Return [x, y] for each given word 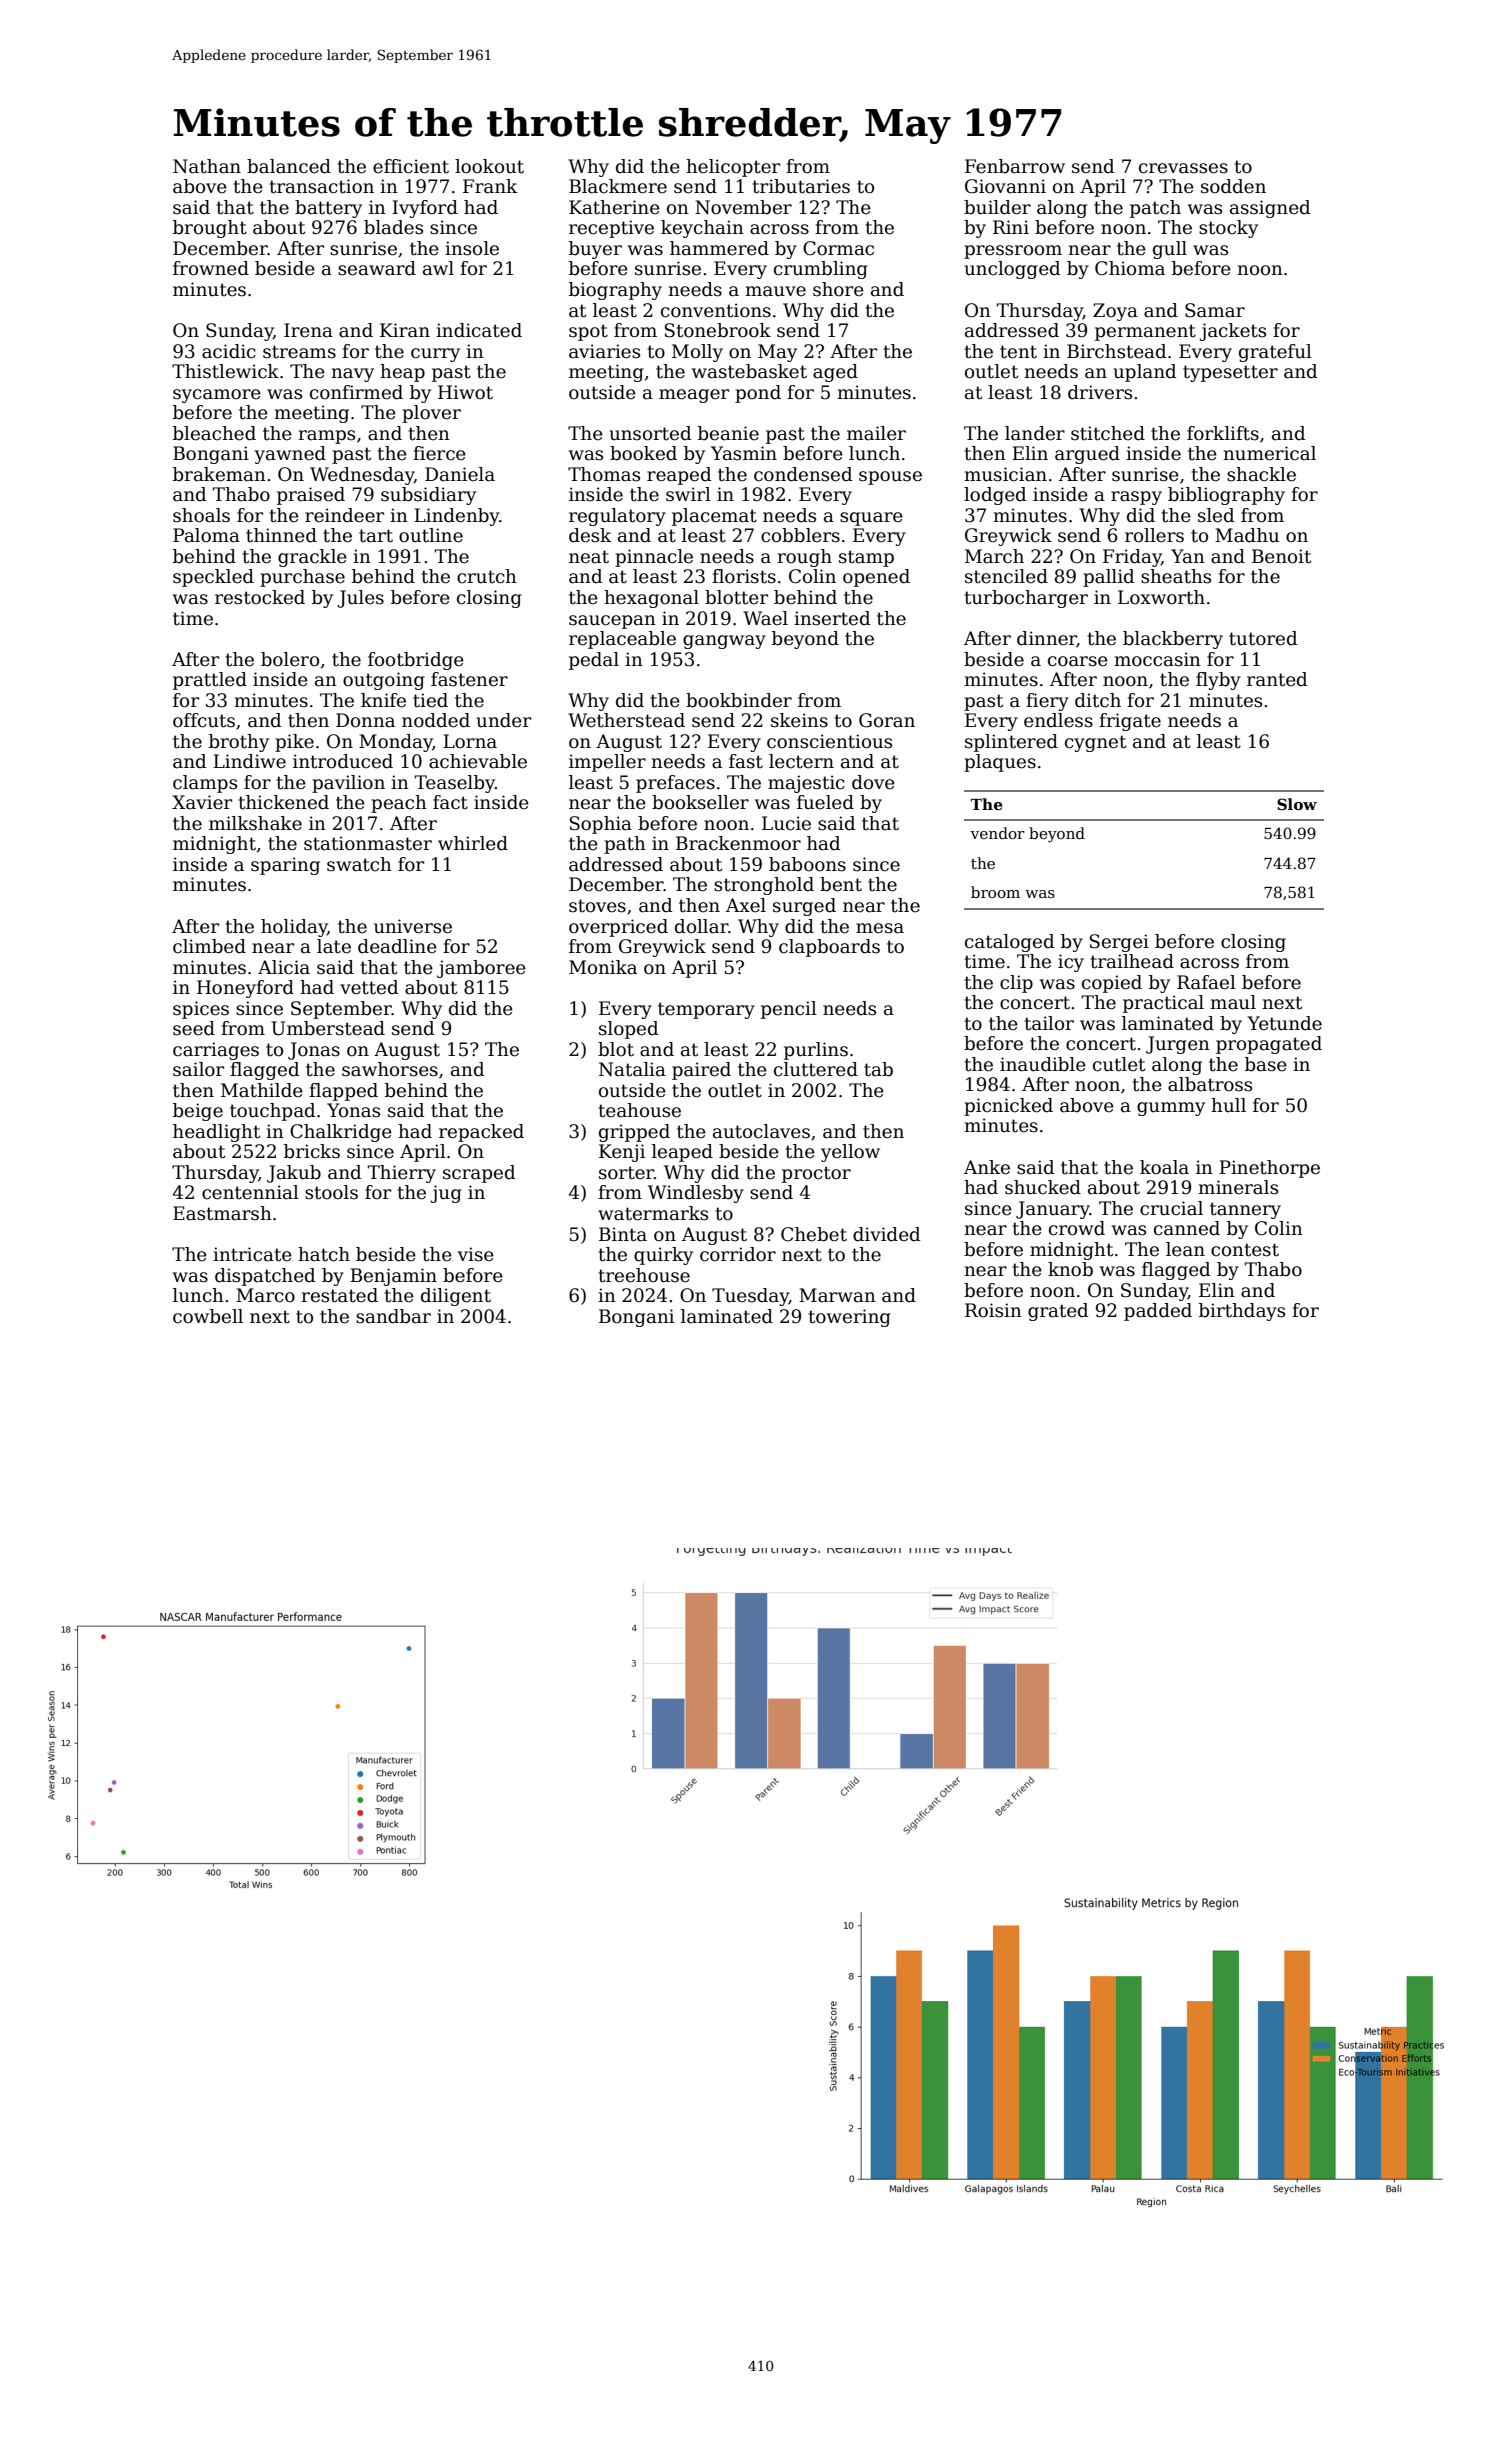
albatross [1210, 1084]
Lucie [786, 823]
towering [850, 1318]
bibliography [1226, 496]
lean [1185, 1249]
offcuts [204, 720]
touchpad [273, 1112]
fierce [439, 453]
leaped [682, 1153]
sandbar [393, 1316]
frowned [211, 268]
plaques [1000, 763]
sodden [1233, 186]
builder [997, 207]
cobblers [800, 535]
